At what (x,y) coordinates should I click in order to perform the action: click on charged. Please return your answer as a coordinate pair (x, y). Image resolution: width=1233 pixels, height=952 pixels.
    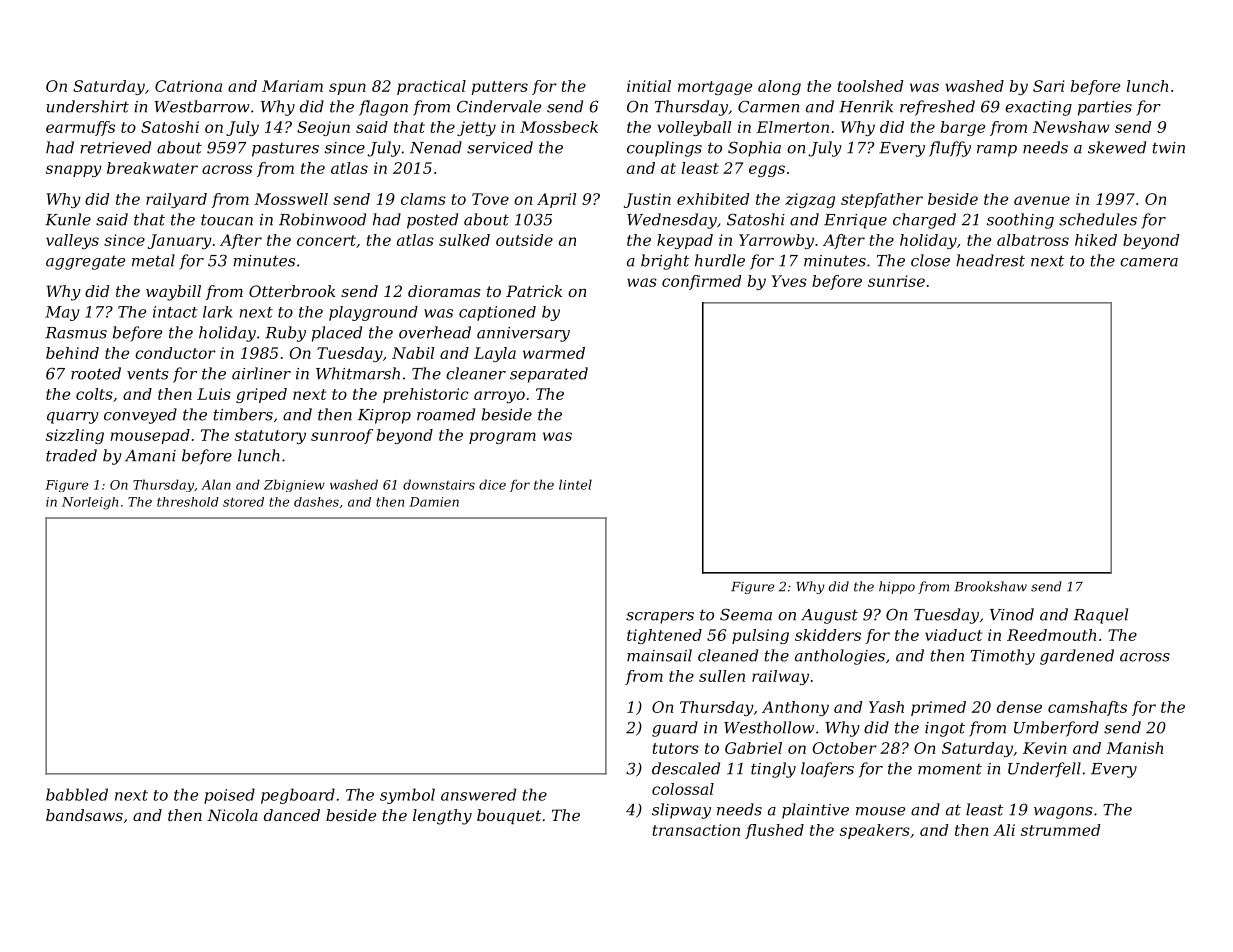
    Looking at the image, I should click on (924, 221).
